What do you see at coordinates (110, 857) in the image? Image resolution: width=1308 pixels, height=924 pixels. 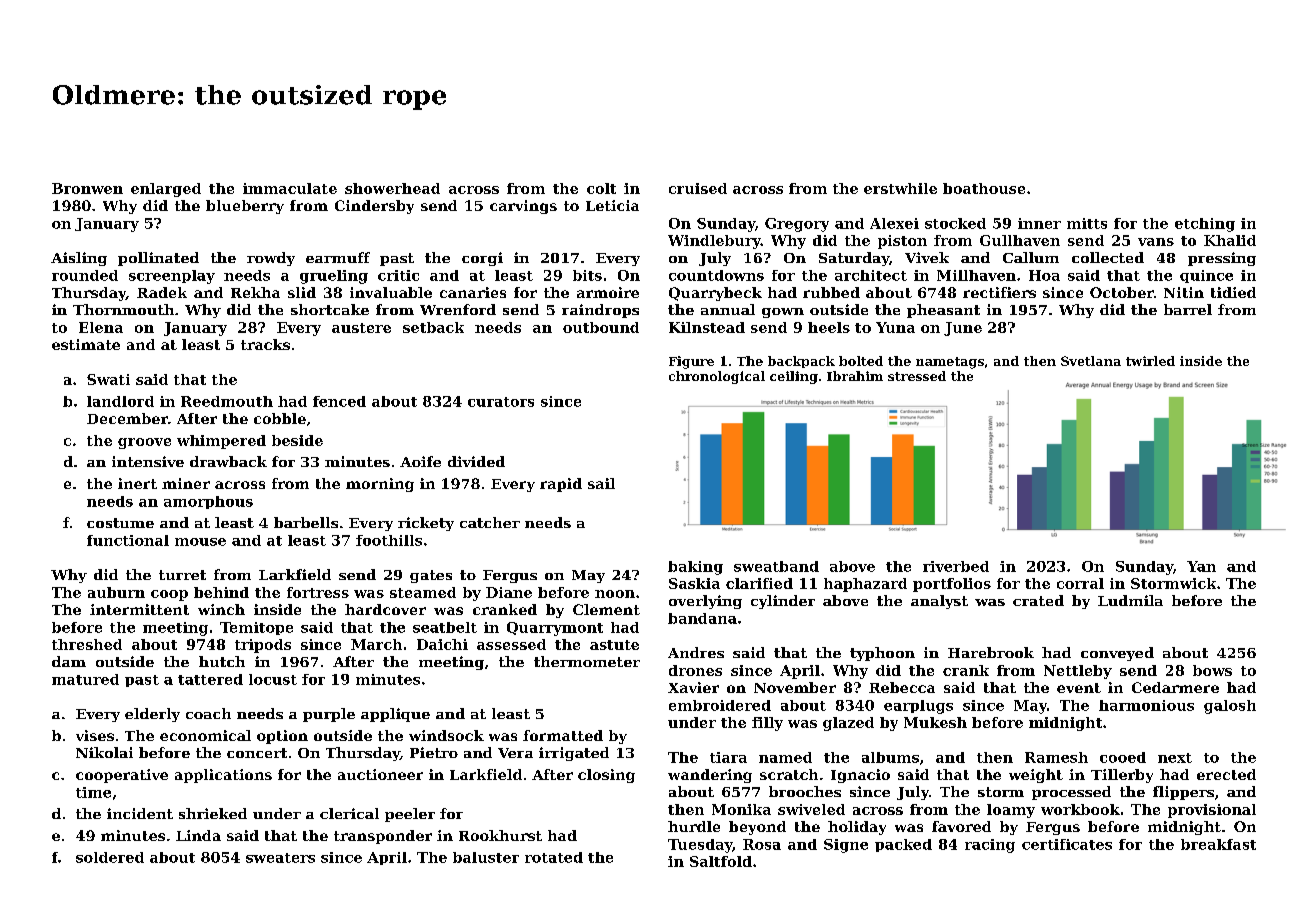 I see `soldered` at bounding box center [110, 857].
